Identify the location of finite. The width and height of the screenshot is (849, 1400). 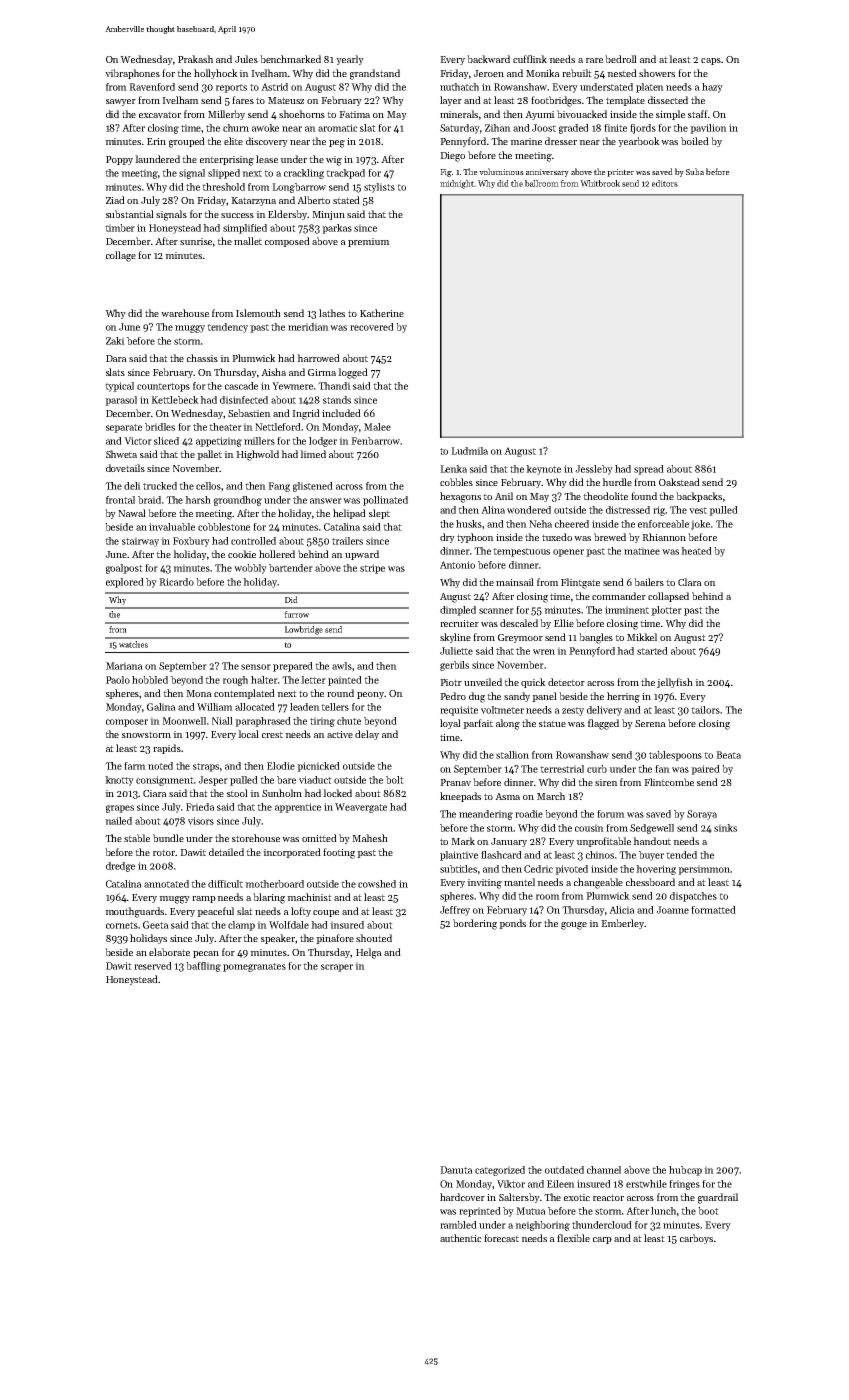
(615, 128).
